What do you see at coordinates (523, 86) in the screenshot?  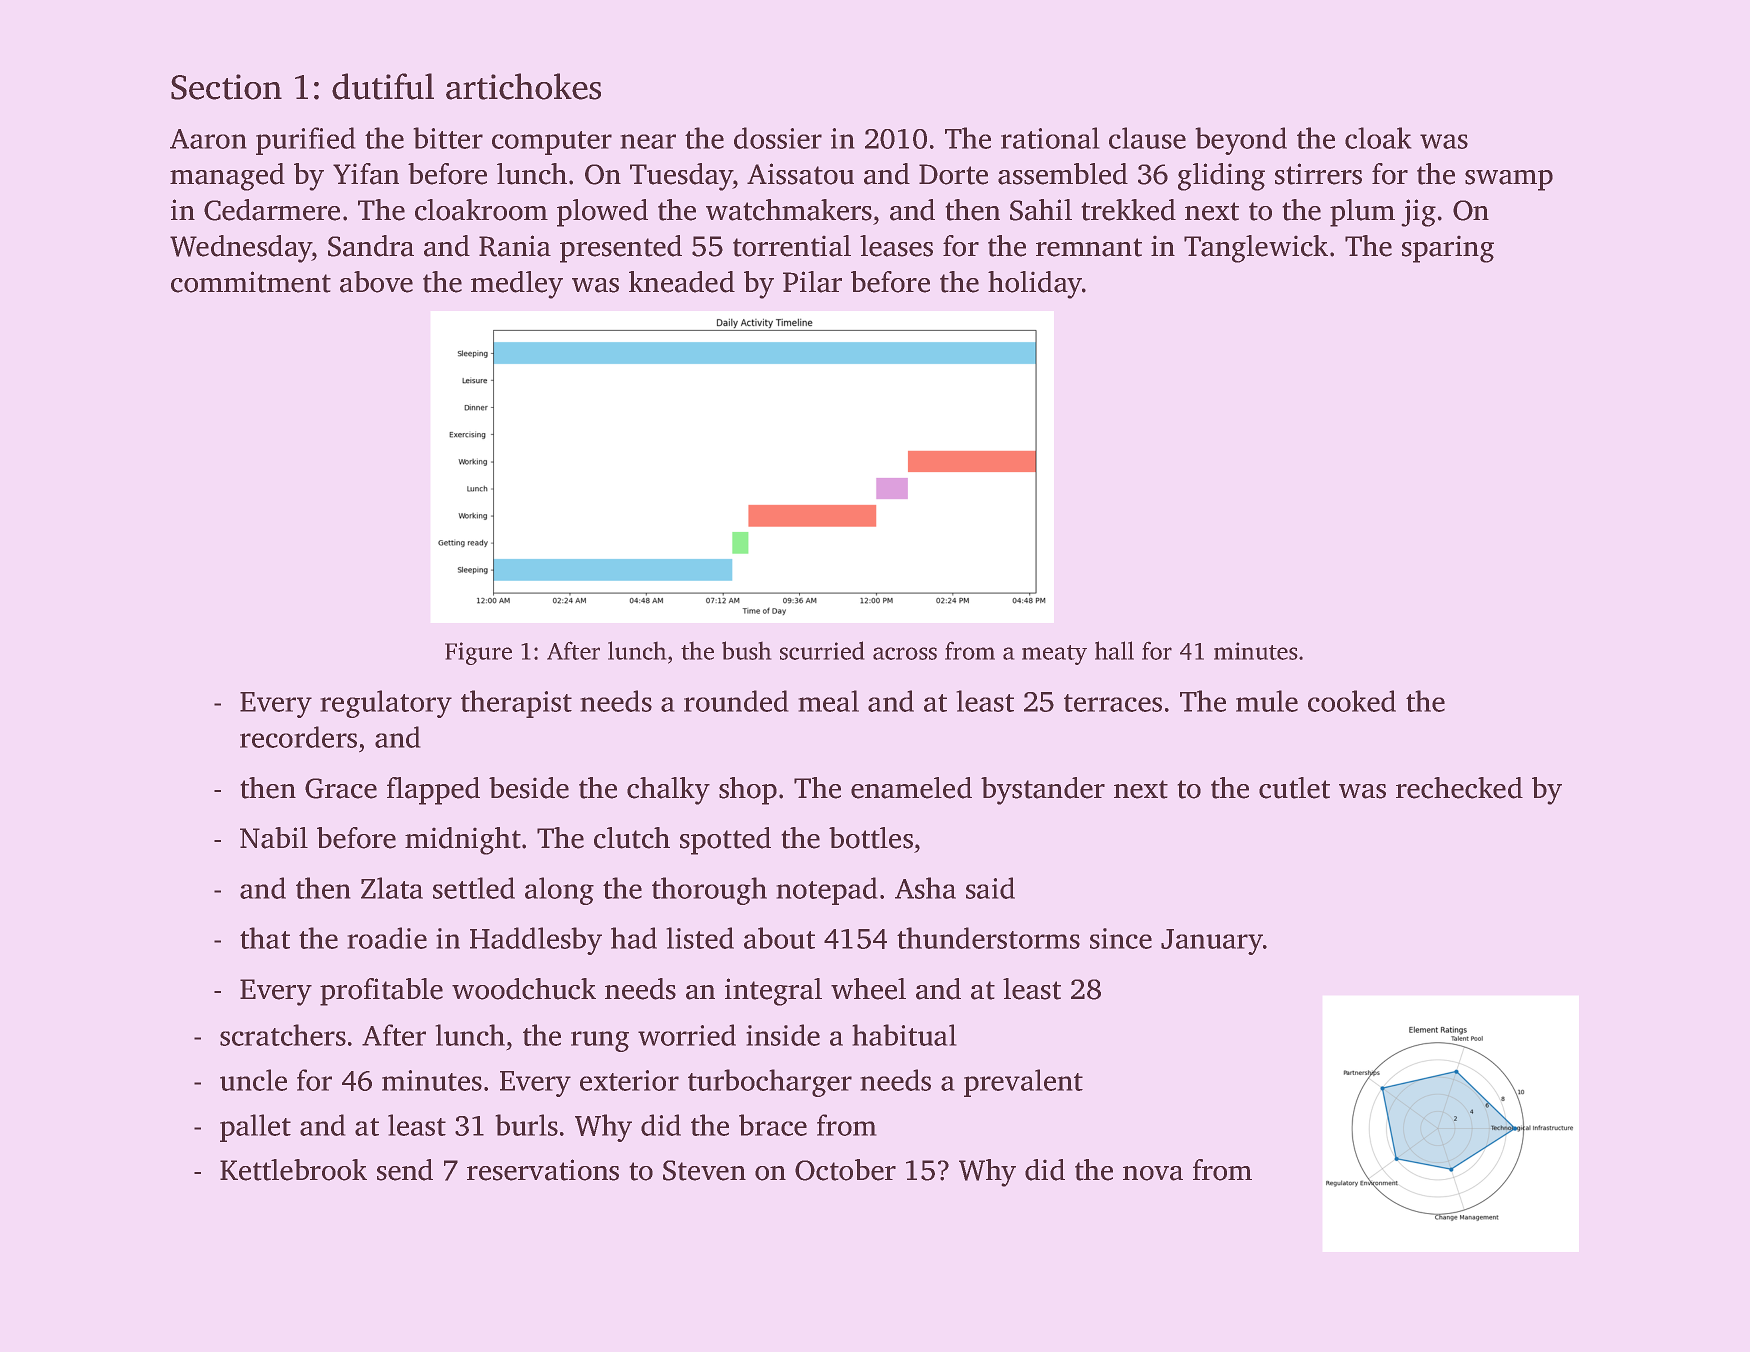 I see `artichokes` at bounding box center [523, 86].
